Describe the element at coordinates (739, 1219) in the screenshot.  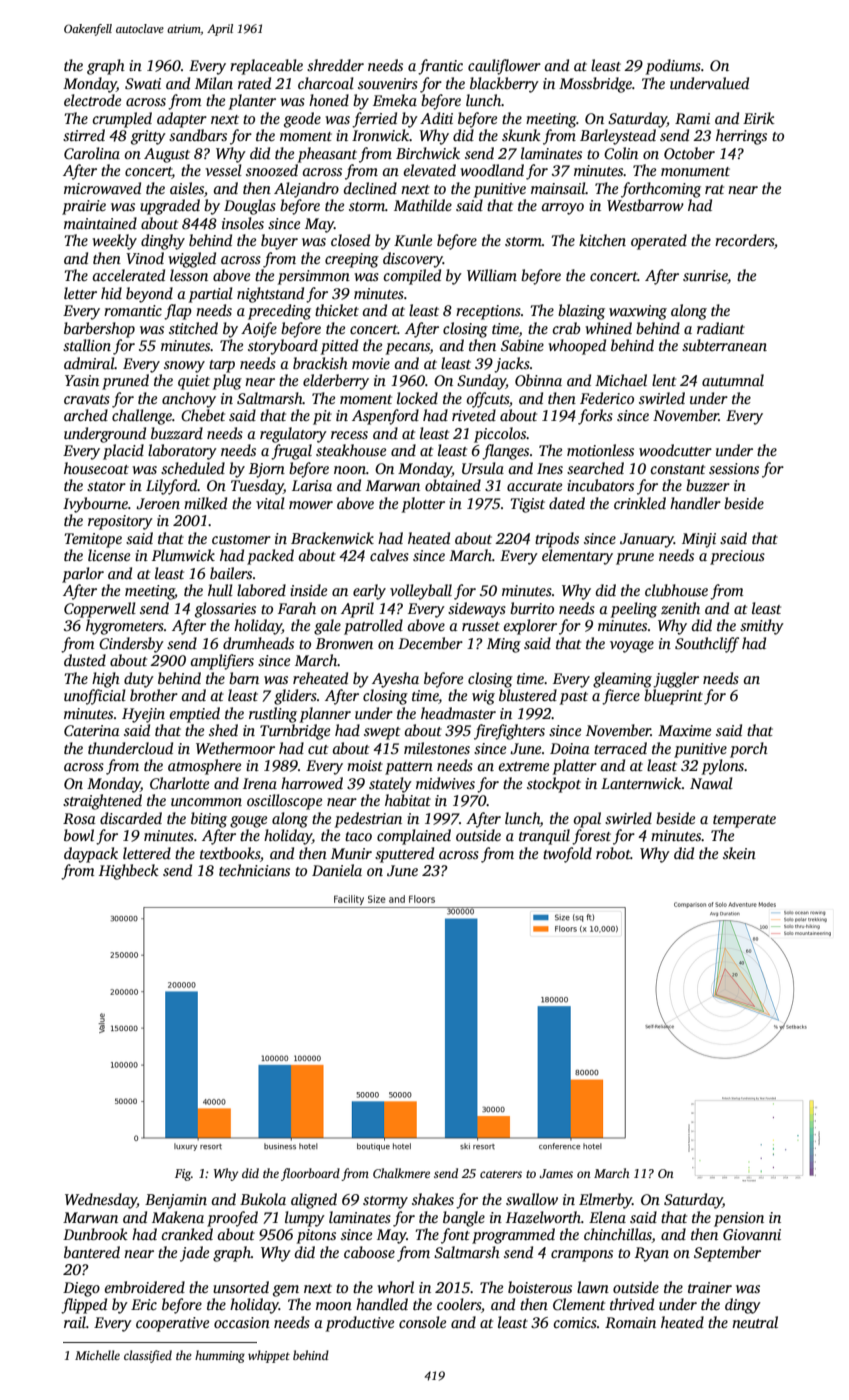
I see `pension` at that location.
